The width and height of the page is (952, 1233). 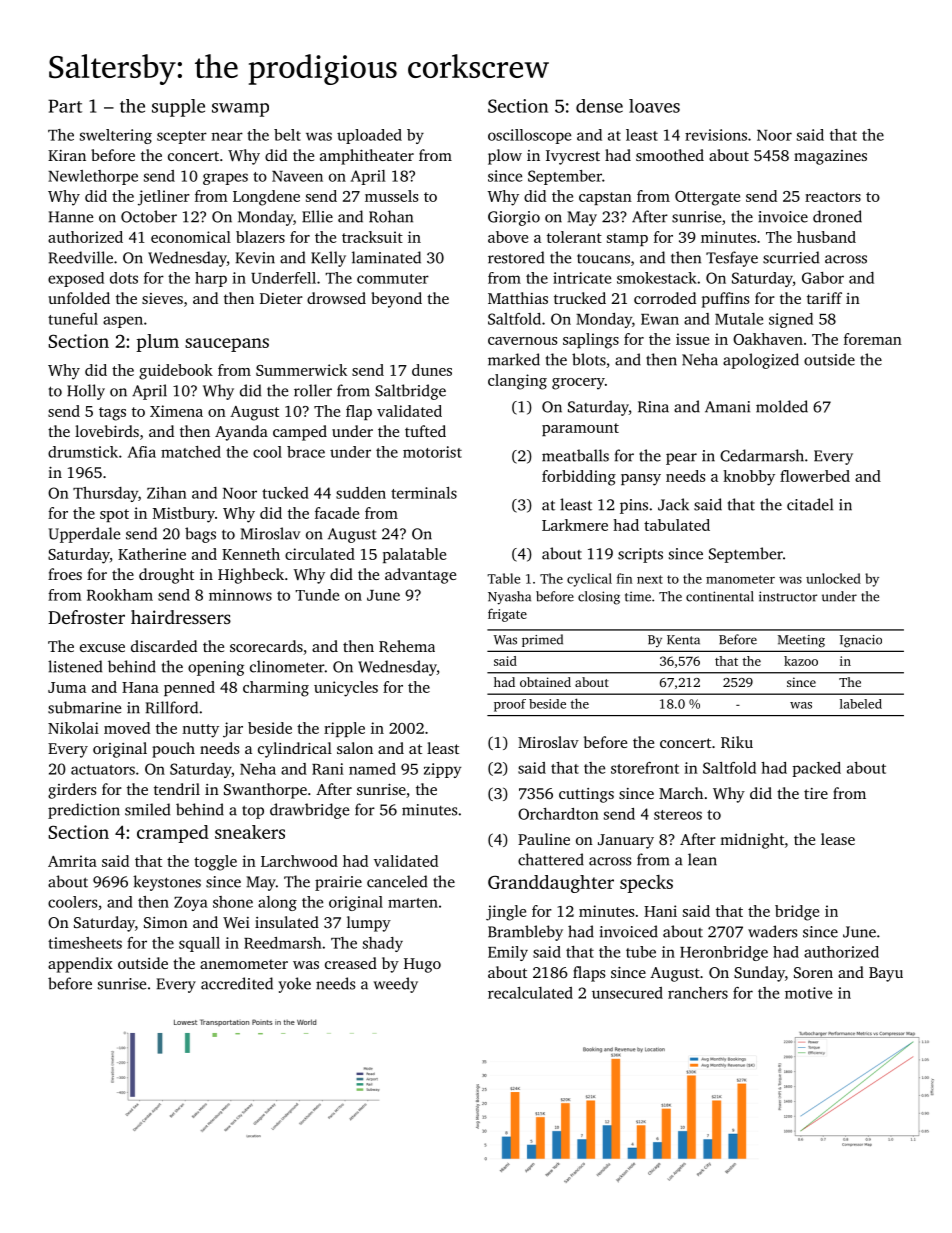 What do you see at coordinates (162, 298) in the page?
I see `sieves` at bounding box center [162, 298].
